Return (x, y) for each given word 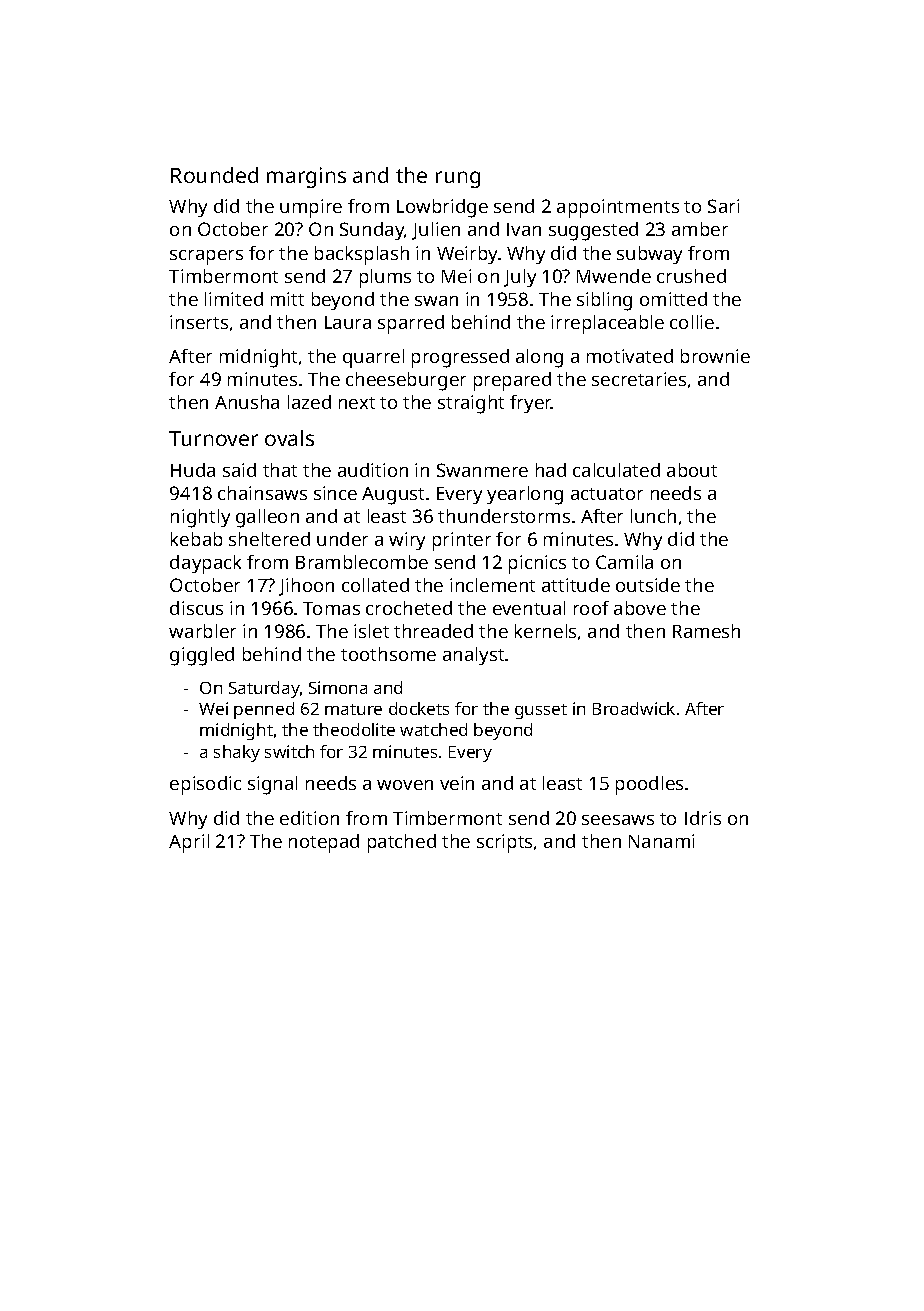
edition (309, 818)
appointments (618, 208)
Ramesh (706, 631)
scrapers (206, 257)
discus (196, 608)
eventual (529, 608)
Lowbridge (442, 208)
